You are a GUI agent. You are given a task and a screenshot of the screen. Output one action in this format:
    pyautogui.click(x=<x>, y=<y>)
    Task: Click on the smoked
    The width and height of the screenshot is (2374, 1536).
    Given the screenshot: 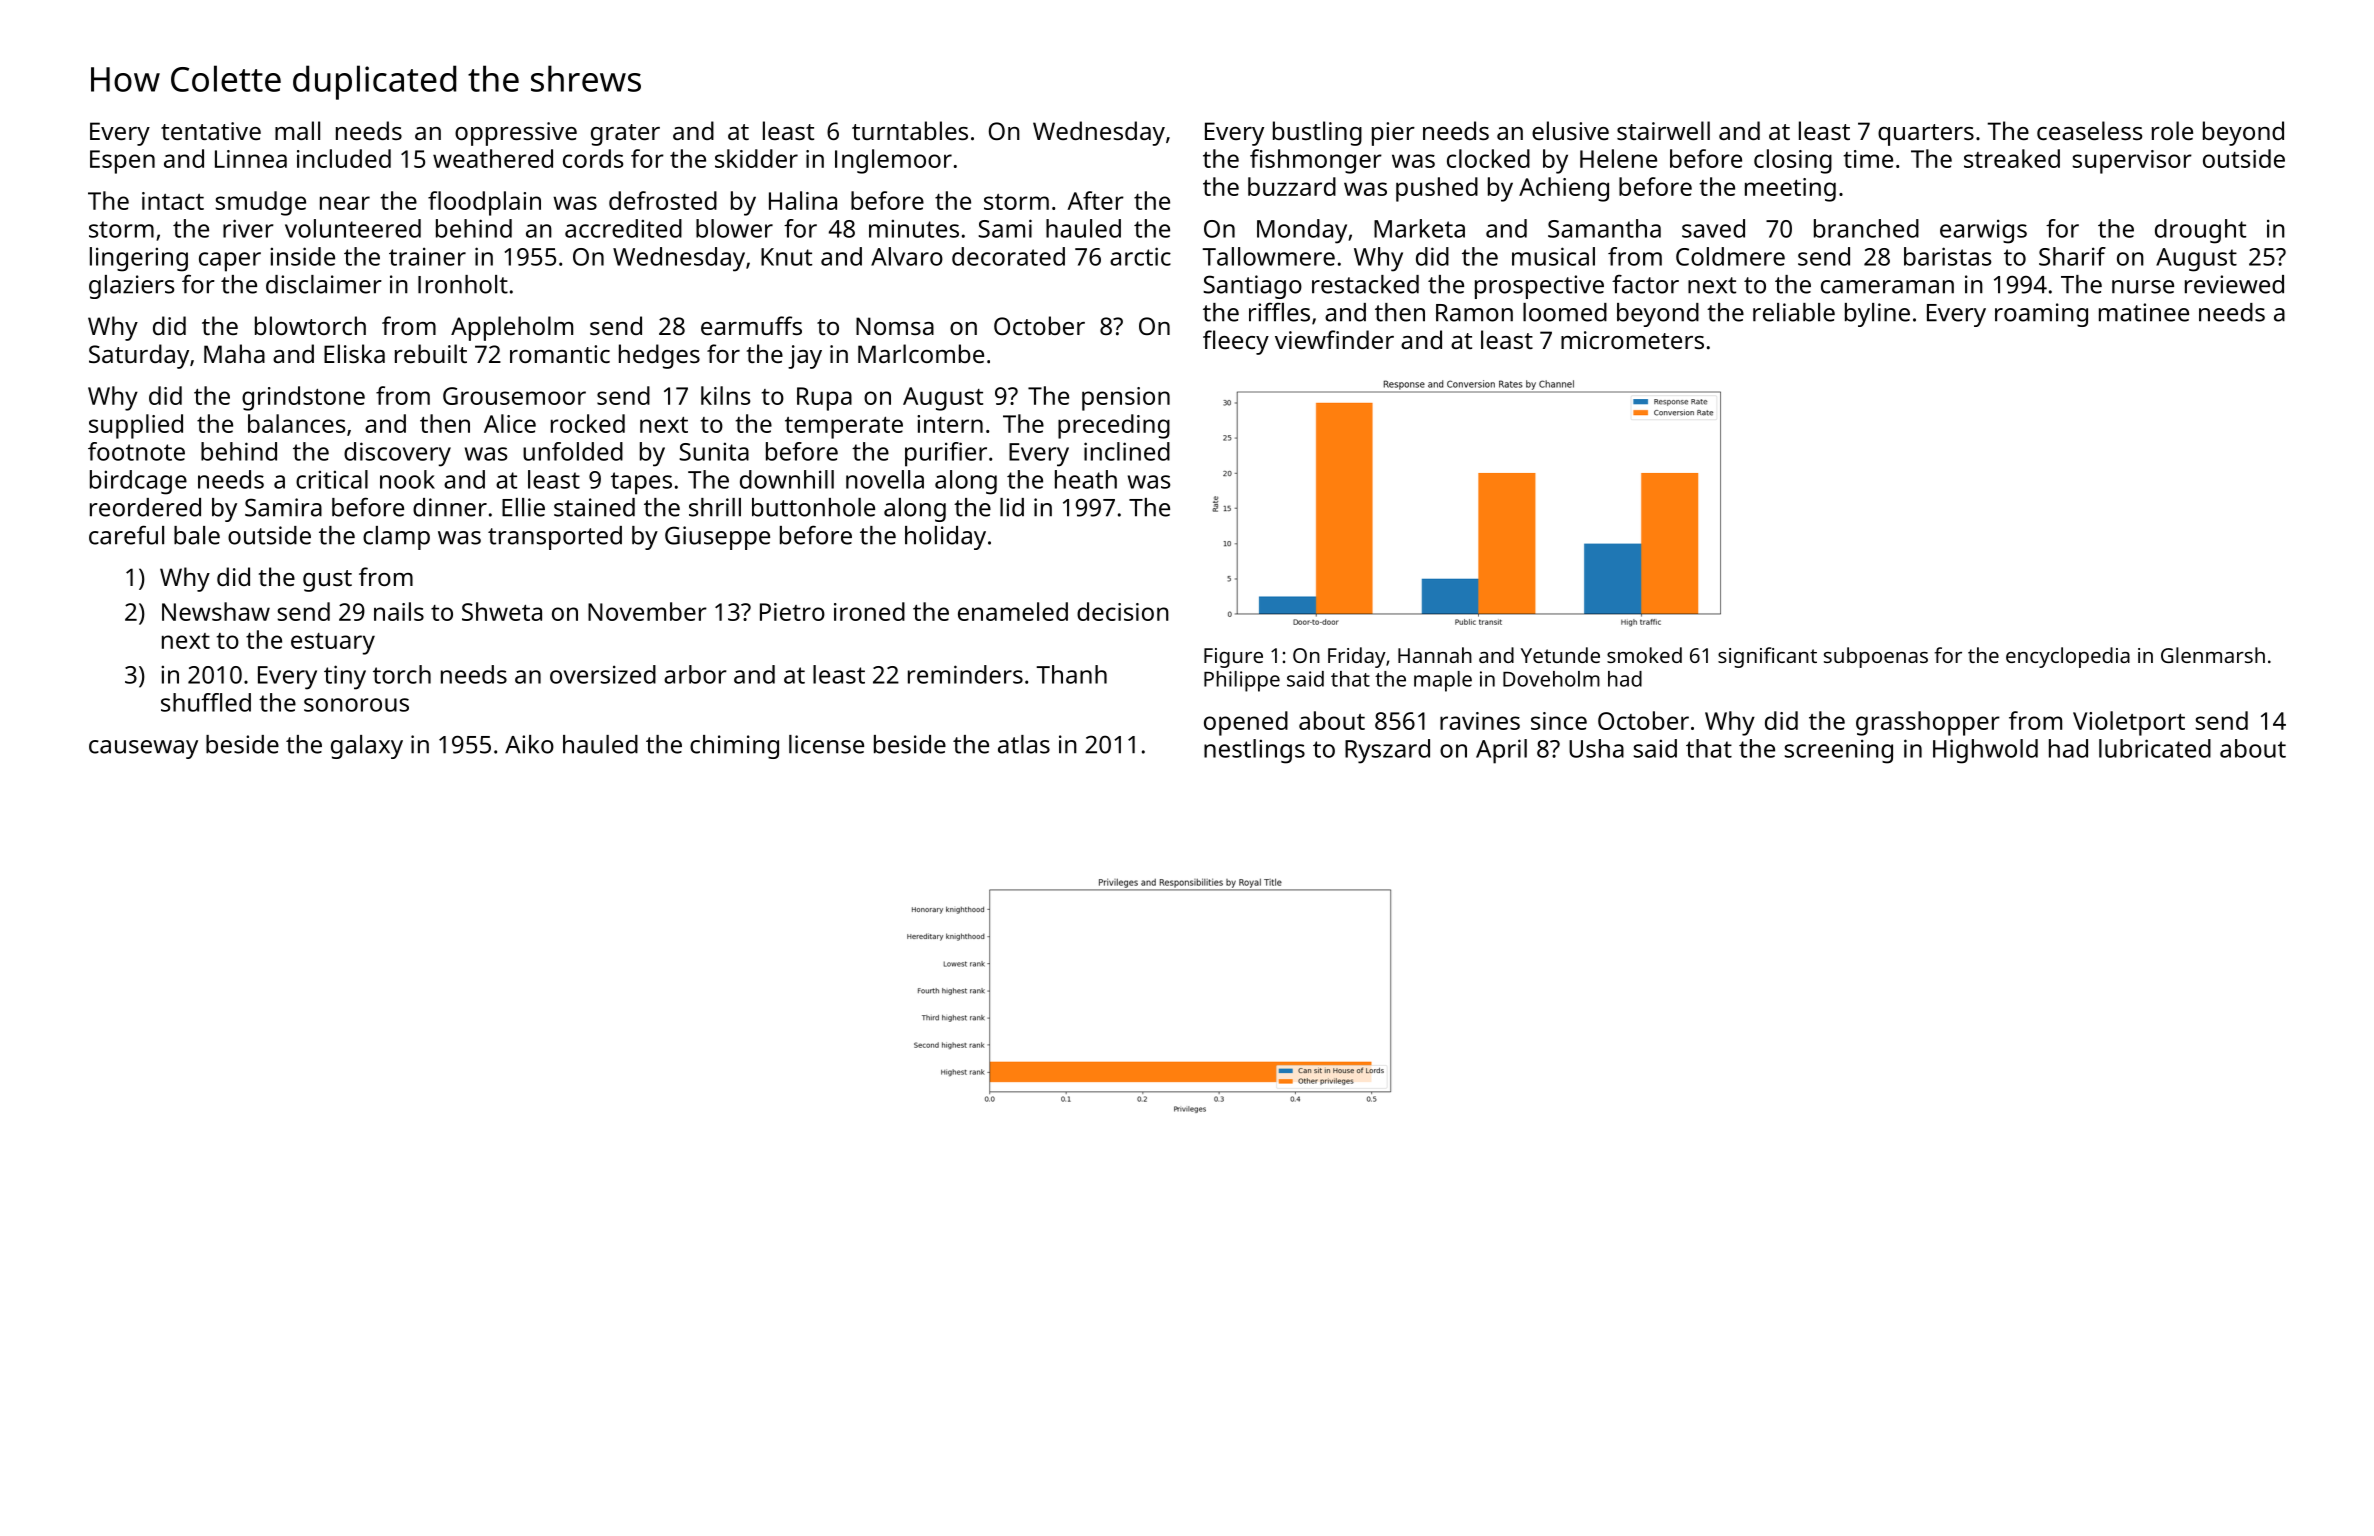 What is the action you would take?
    pyautogui.click(x=1644, y=655)
